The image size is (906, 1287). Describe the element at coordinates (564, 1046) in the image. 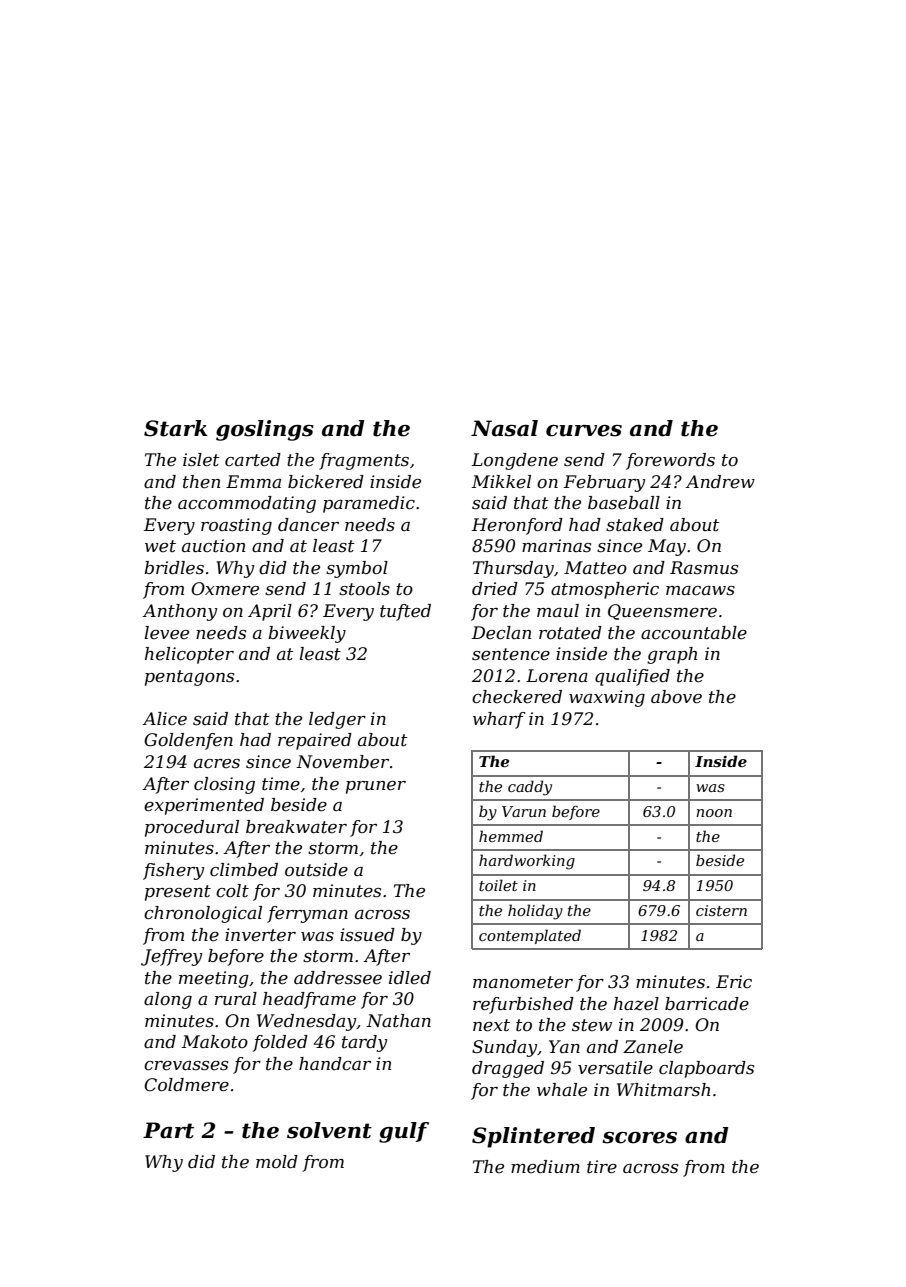

I see `Yan` at that location.
